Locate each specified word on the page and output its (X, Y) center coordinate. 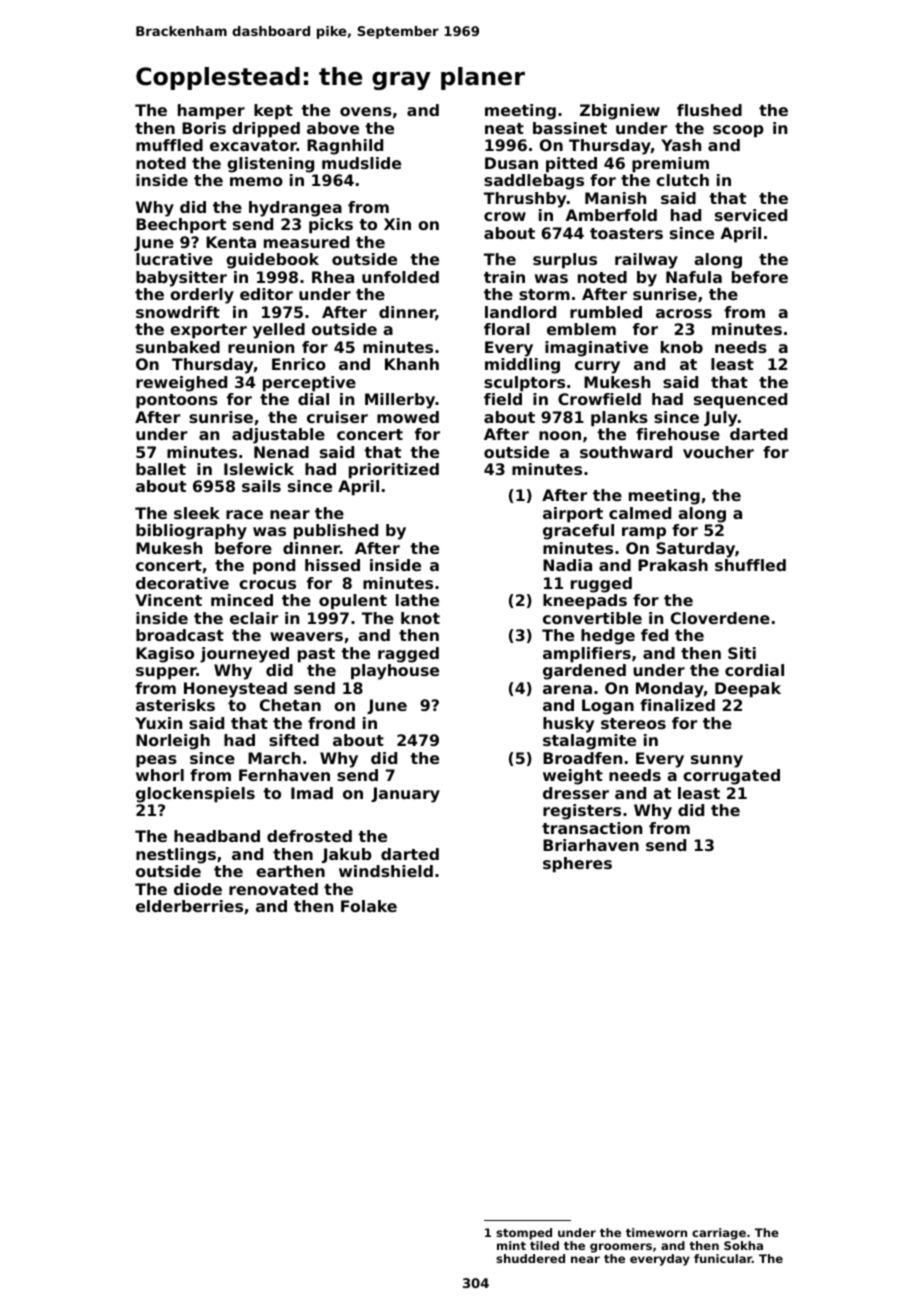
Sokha (743, 1245)
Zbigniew (620, 112)
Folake (369, 906)
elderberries (189, 906)
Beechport (181, 226)
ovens (366, 111)
